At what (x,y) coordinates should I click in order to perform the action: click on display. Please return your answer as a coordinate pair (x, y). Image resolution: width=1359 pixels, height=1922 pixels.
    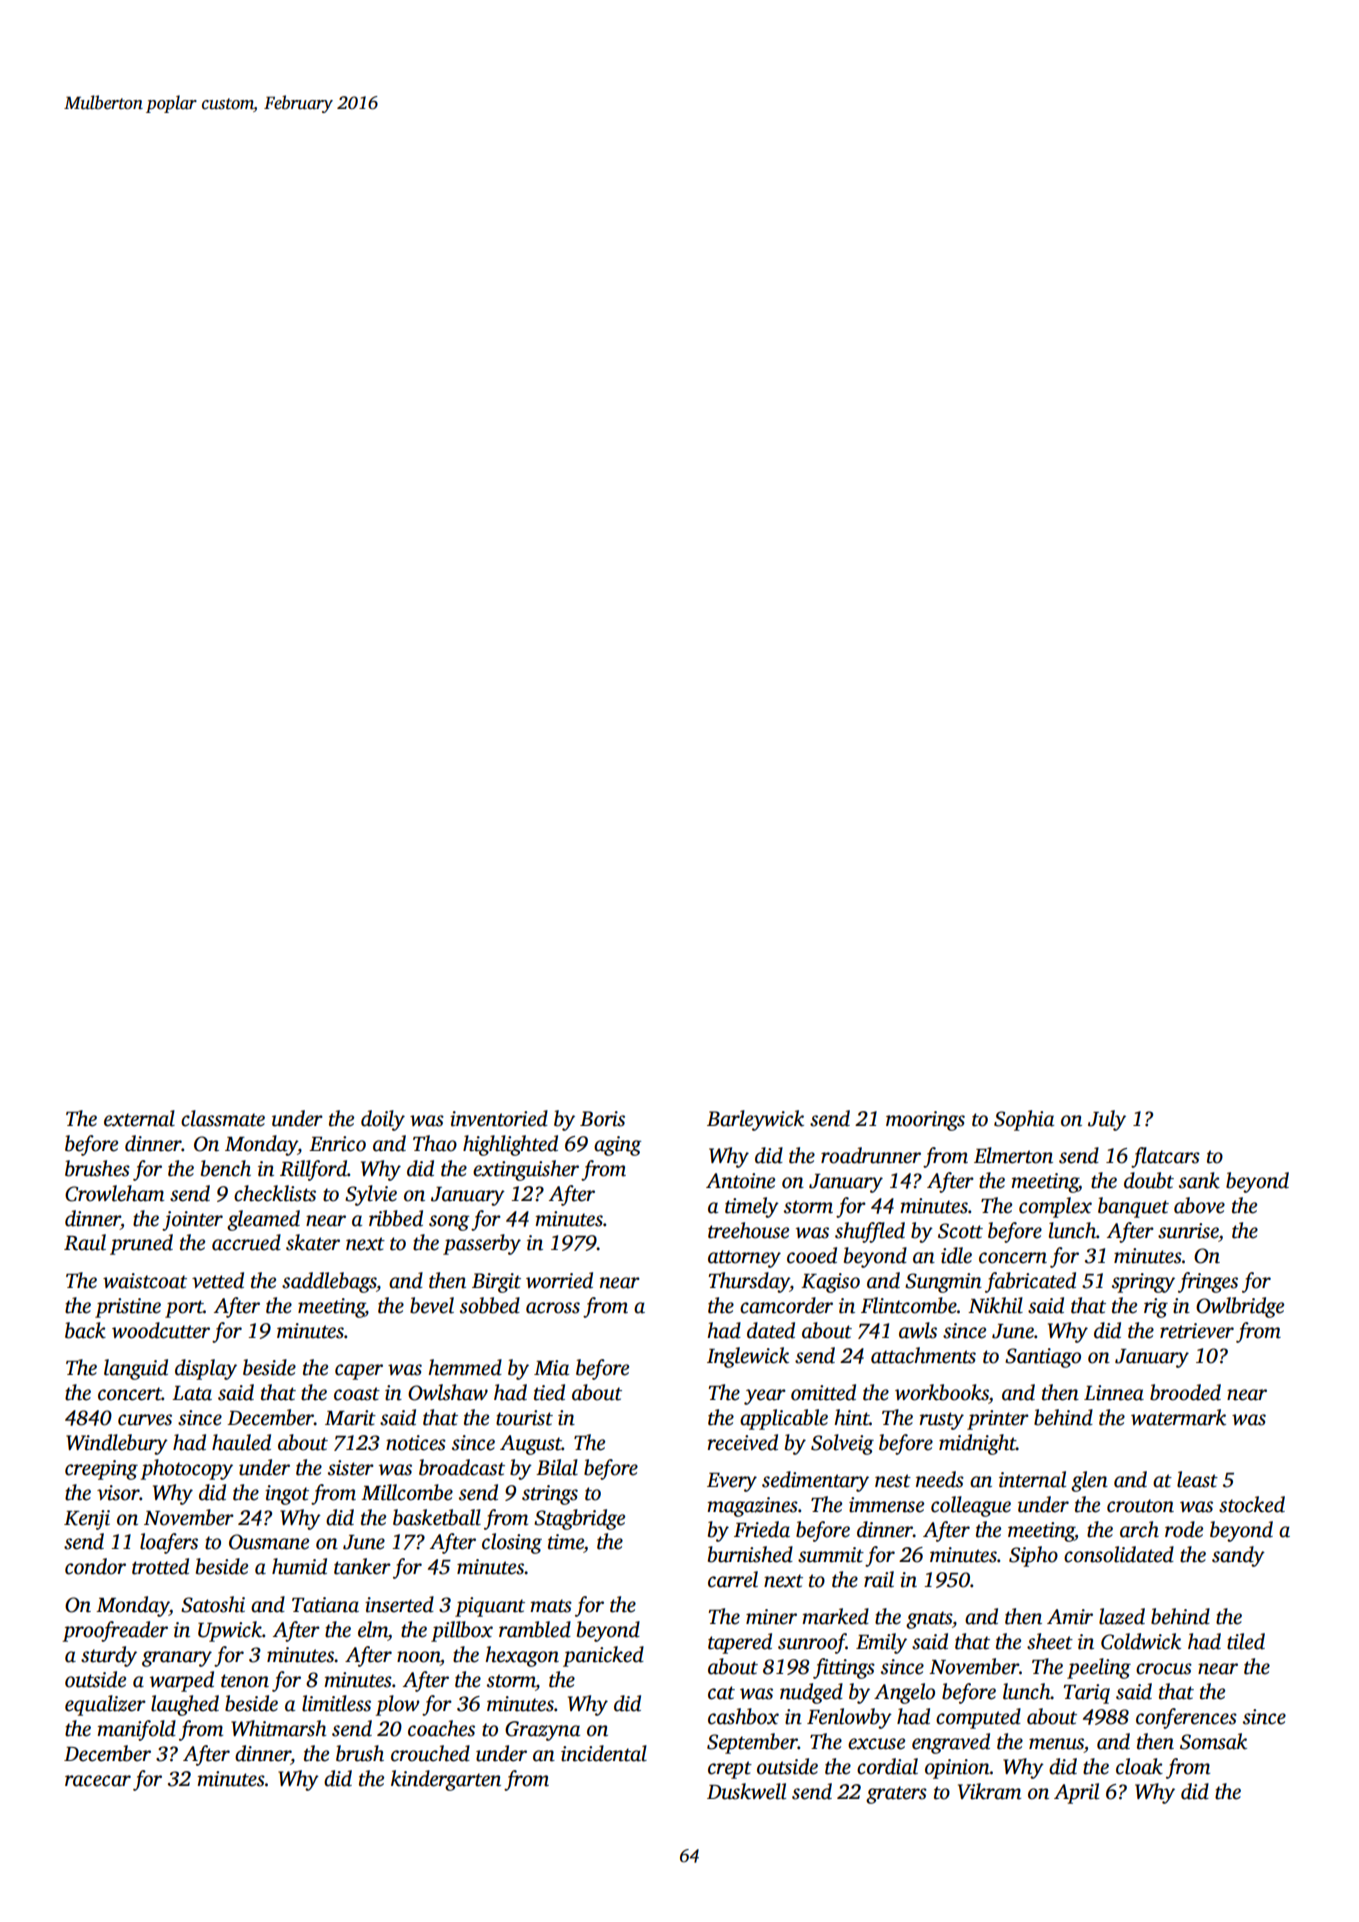
    Looking at the image, I should click on (206, 1369).
